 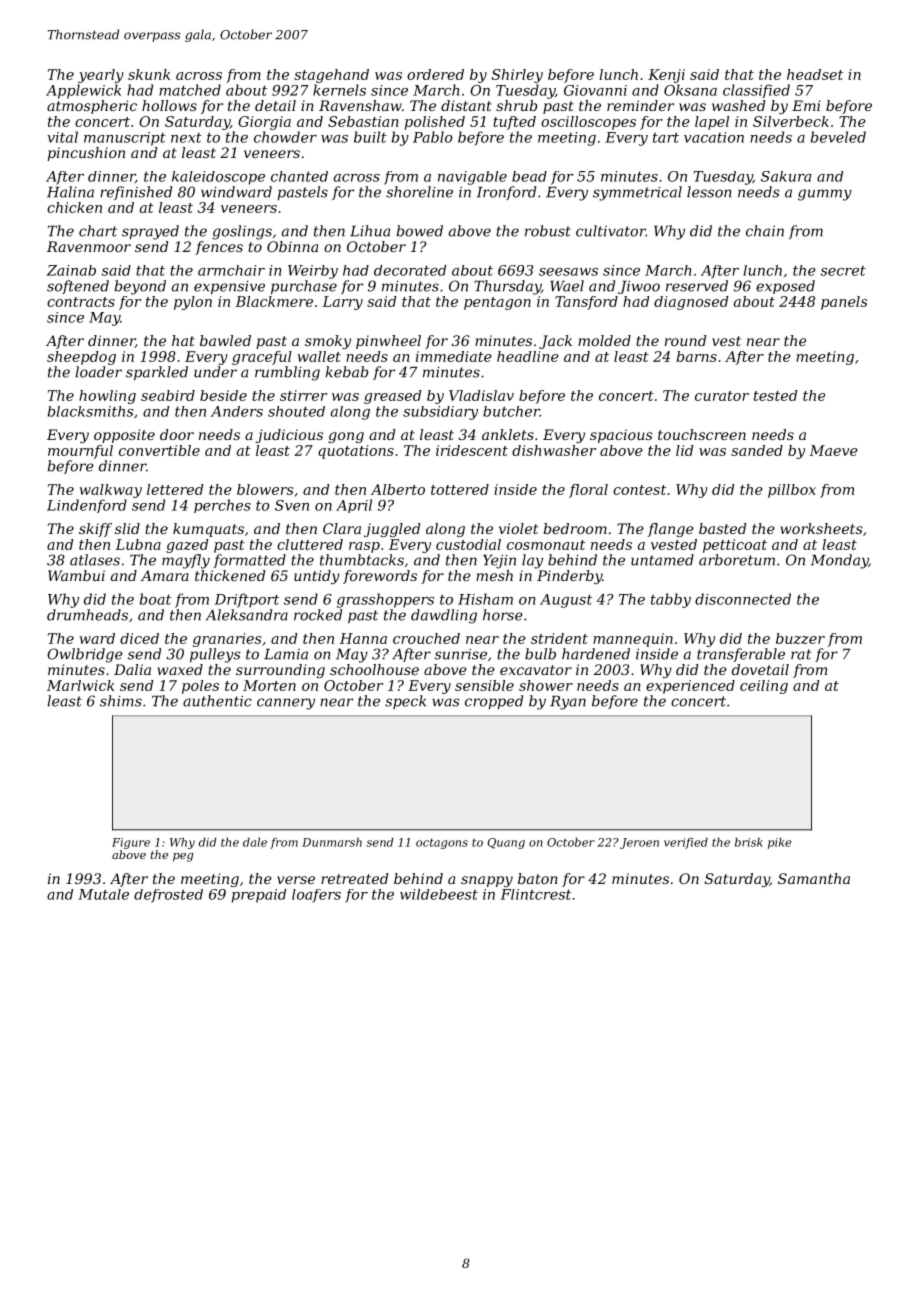 What do you see at coordinates (392, 530) in the screenshot?
I see `juggled` at bounding box center [392, 530].
